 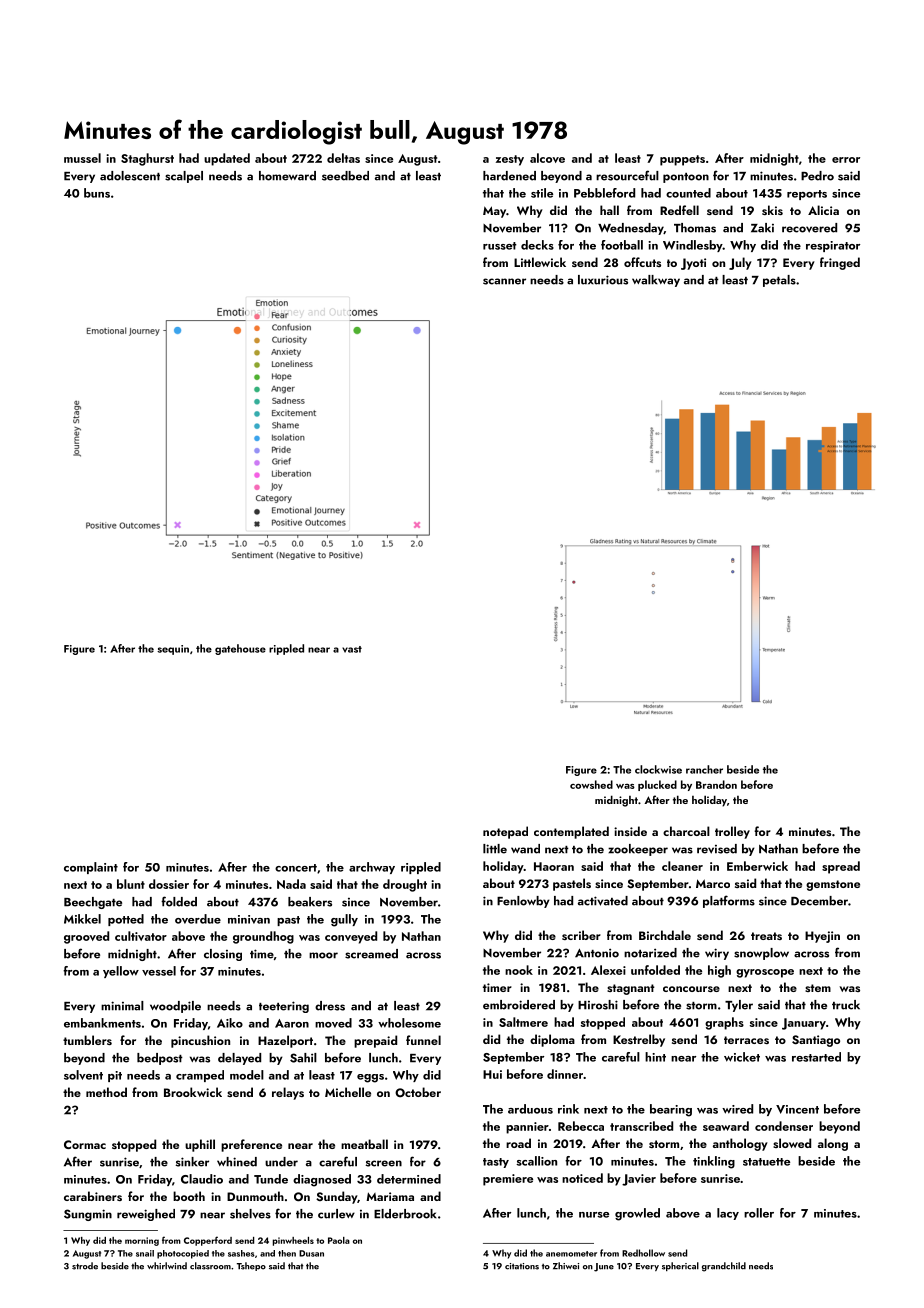 I want to click on Birchdale, so click(x=665, y=935).
